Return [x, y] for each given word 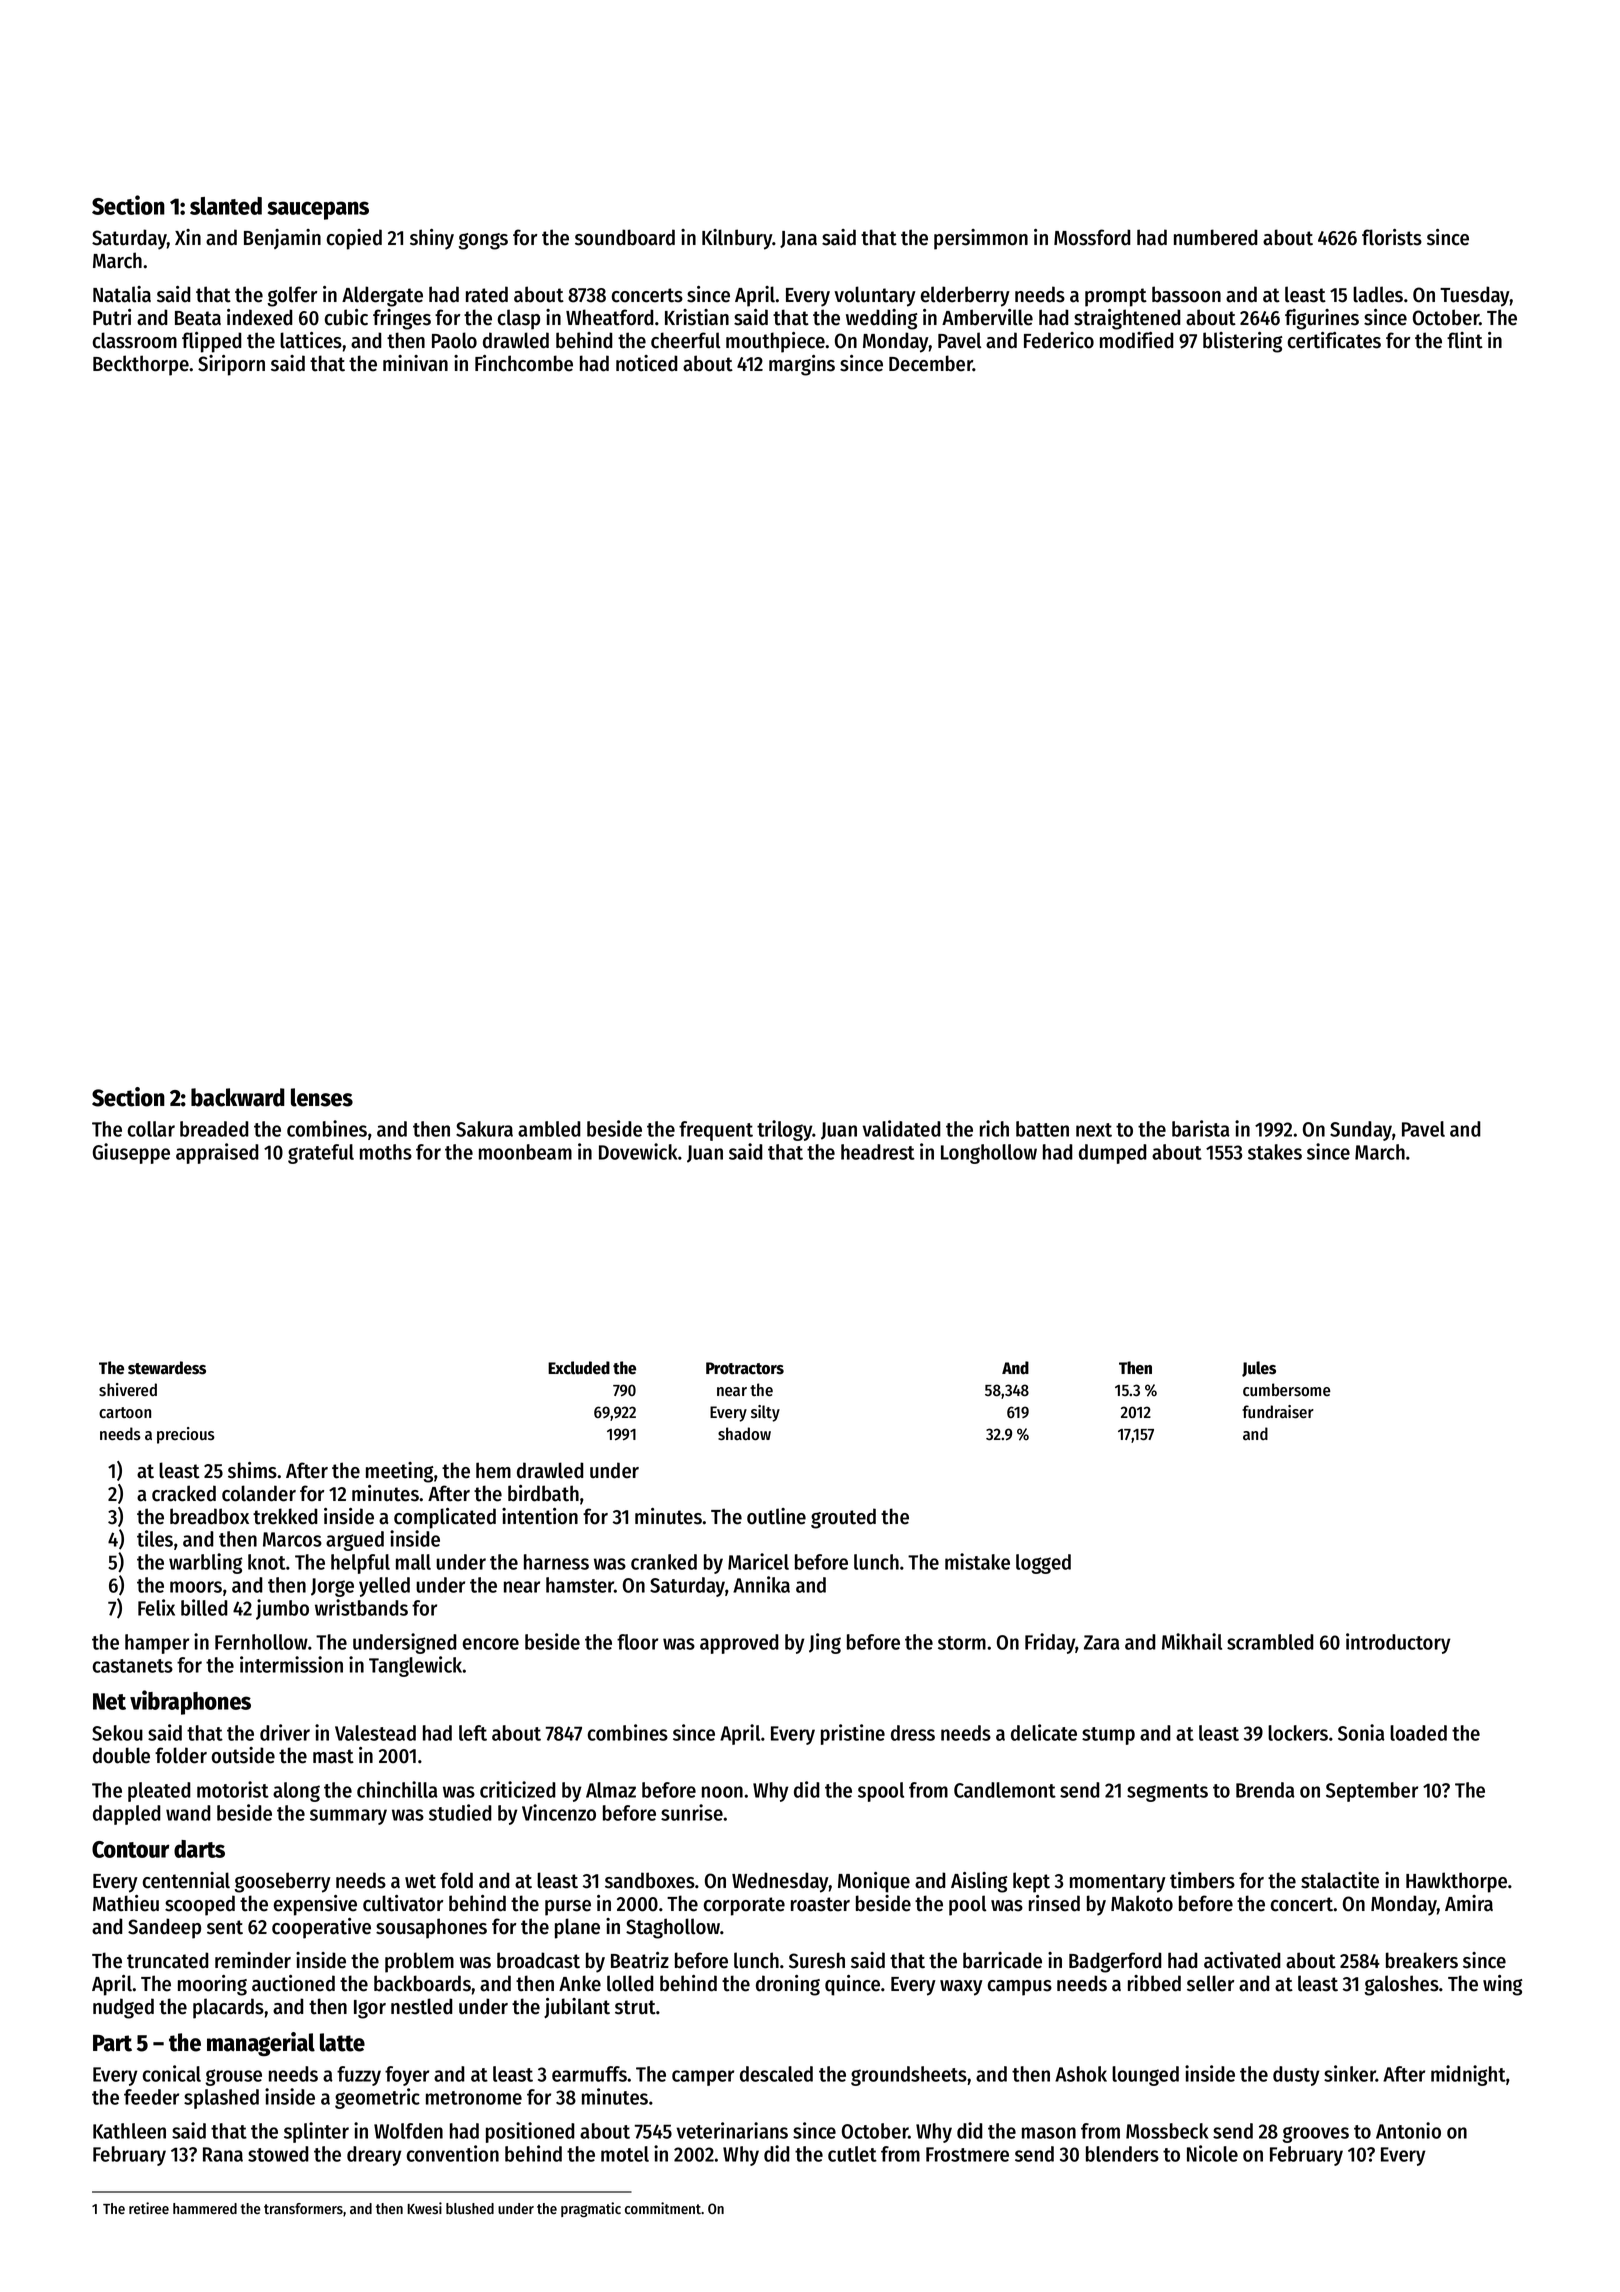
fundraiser [1278, 1412]
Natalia [122, 294]
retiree [149, 2208]
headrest [878, 1152]
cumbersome [1287, 1390]
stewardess [167, 1368]
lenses [322, 1097]
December [931, 363]
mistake [977, 1561]
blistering [1243, 342]
